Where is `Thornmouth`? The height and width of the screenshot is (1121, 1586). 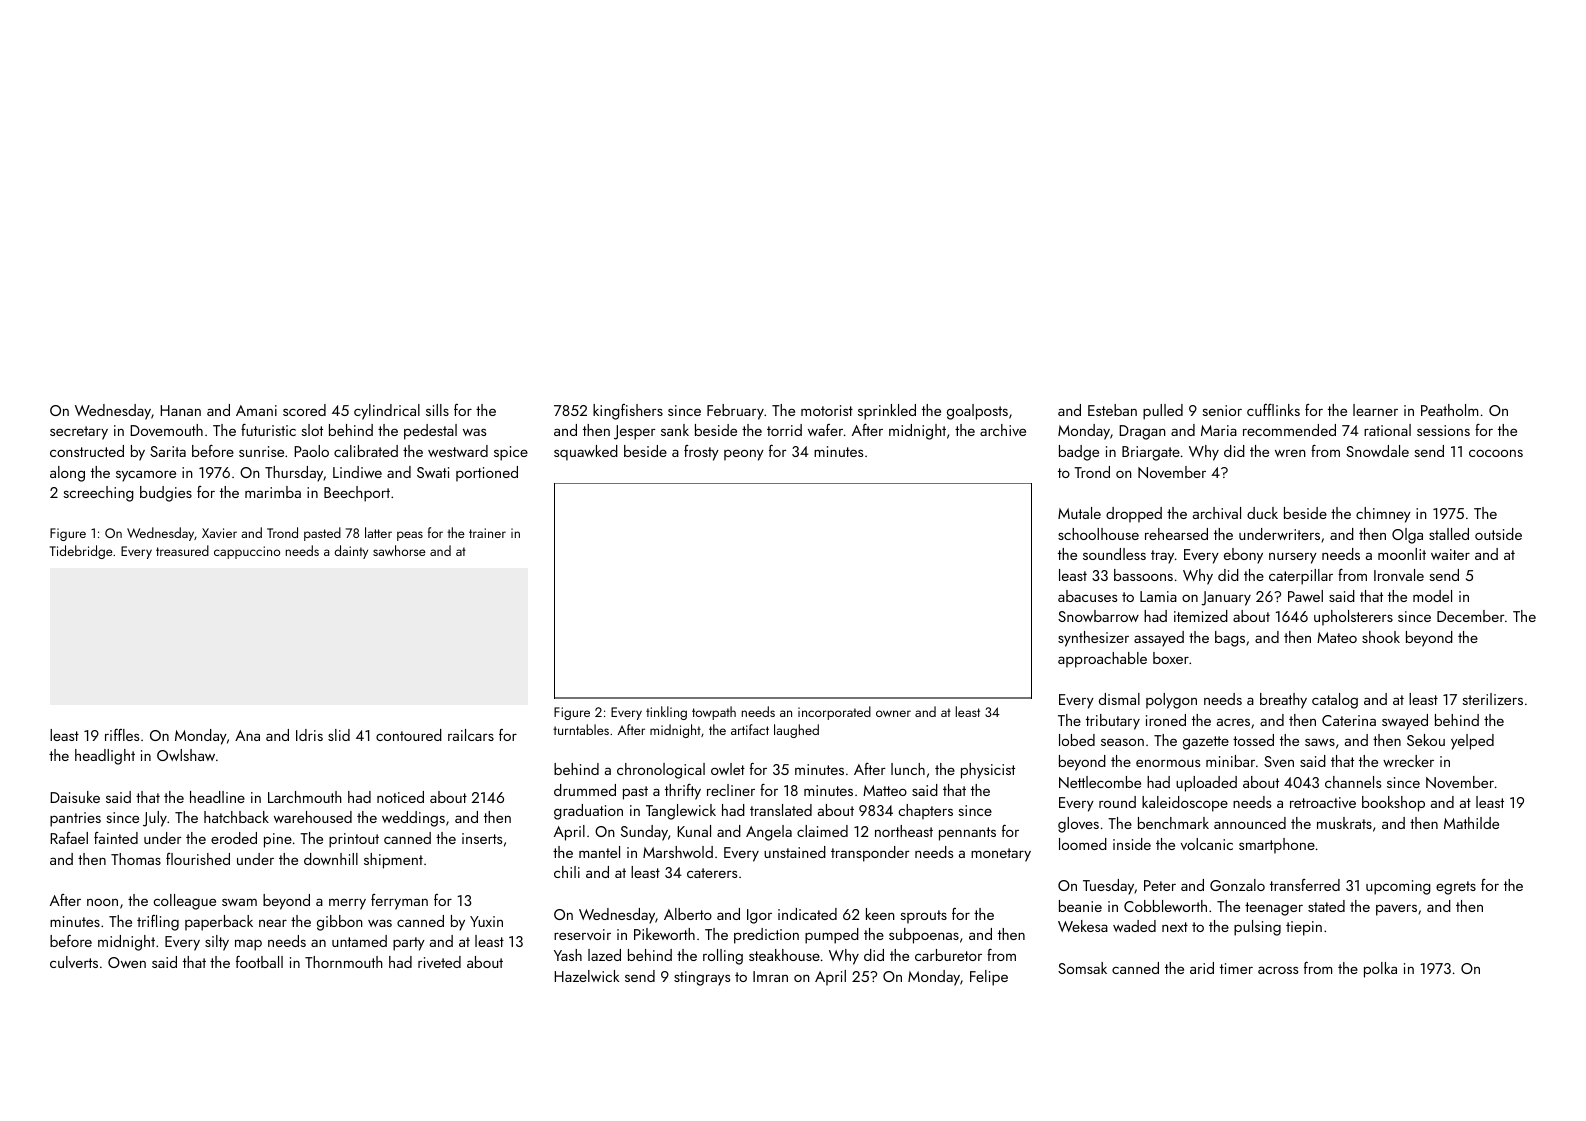
Thornmouth is located at coordinates (344, 962).
